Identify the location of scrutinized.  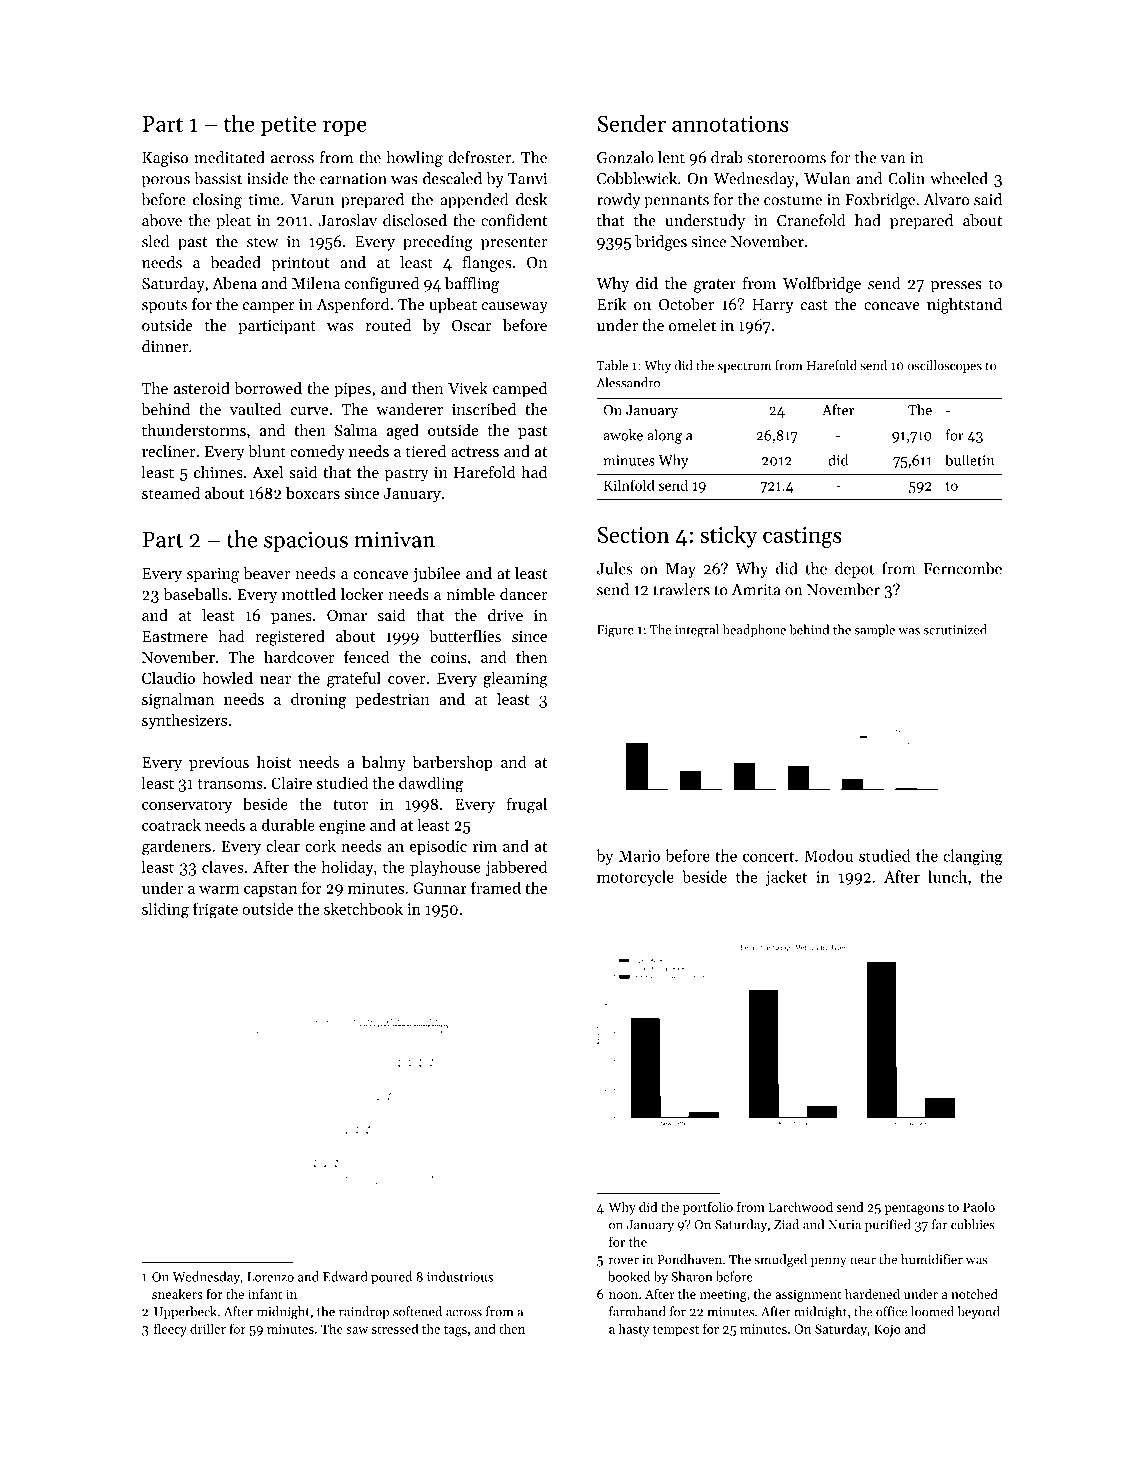
(955, 629).
